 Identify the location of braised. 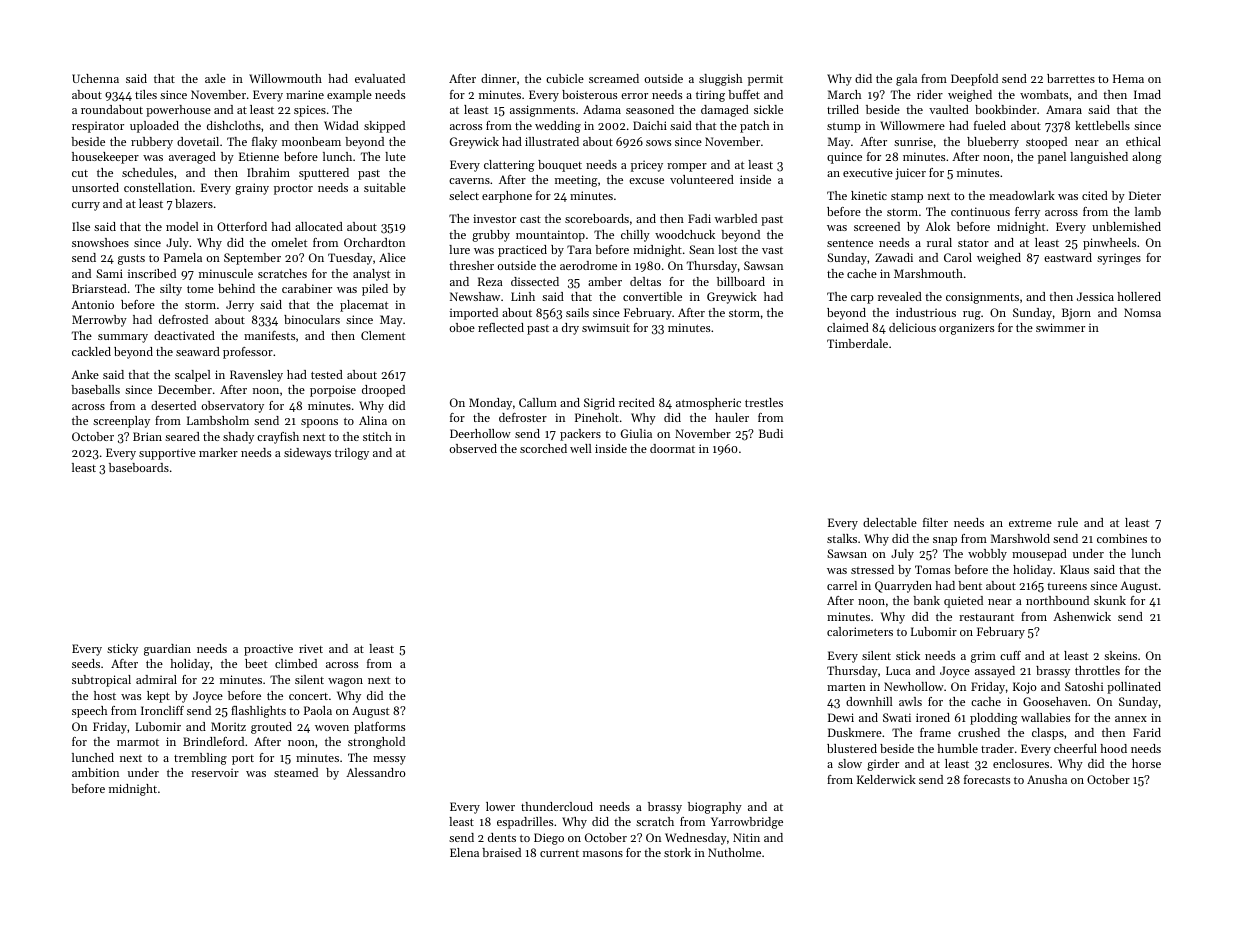
(501, 852).
